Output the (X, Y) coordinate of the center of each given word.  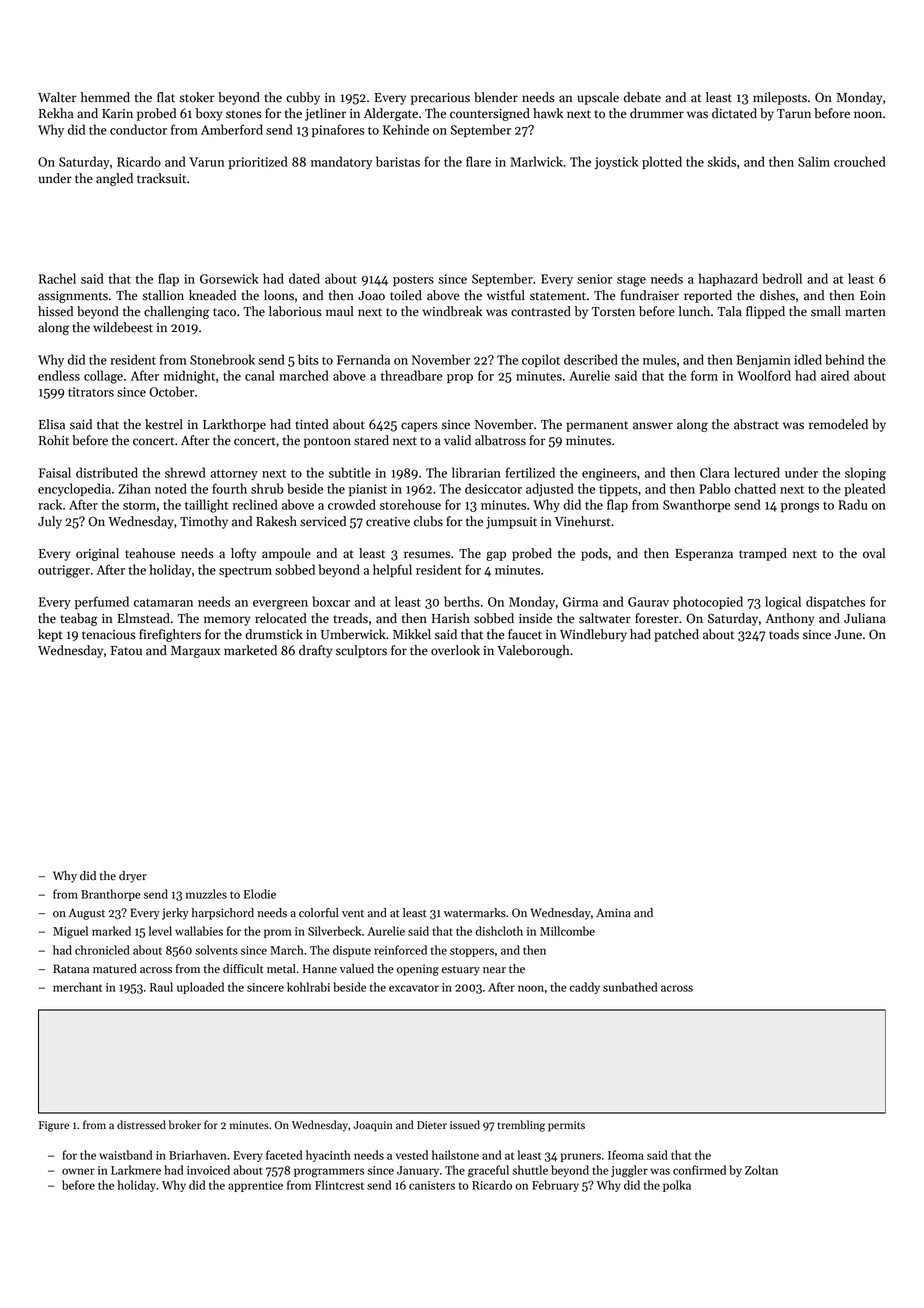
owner (78, 1171)
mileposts (780, 98)
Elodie (260, 894)
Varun (206, 162)
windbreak (452, 311)
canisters (432, 1185)
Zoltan (761, 1170)
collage (103, 377)
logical (783, 603)
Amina (613, 913)
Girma (580, 602)
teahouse (150, 553)
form (704, 375)
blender (496, 97)
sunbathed (630, 987)
